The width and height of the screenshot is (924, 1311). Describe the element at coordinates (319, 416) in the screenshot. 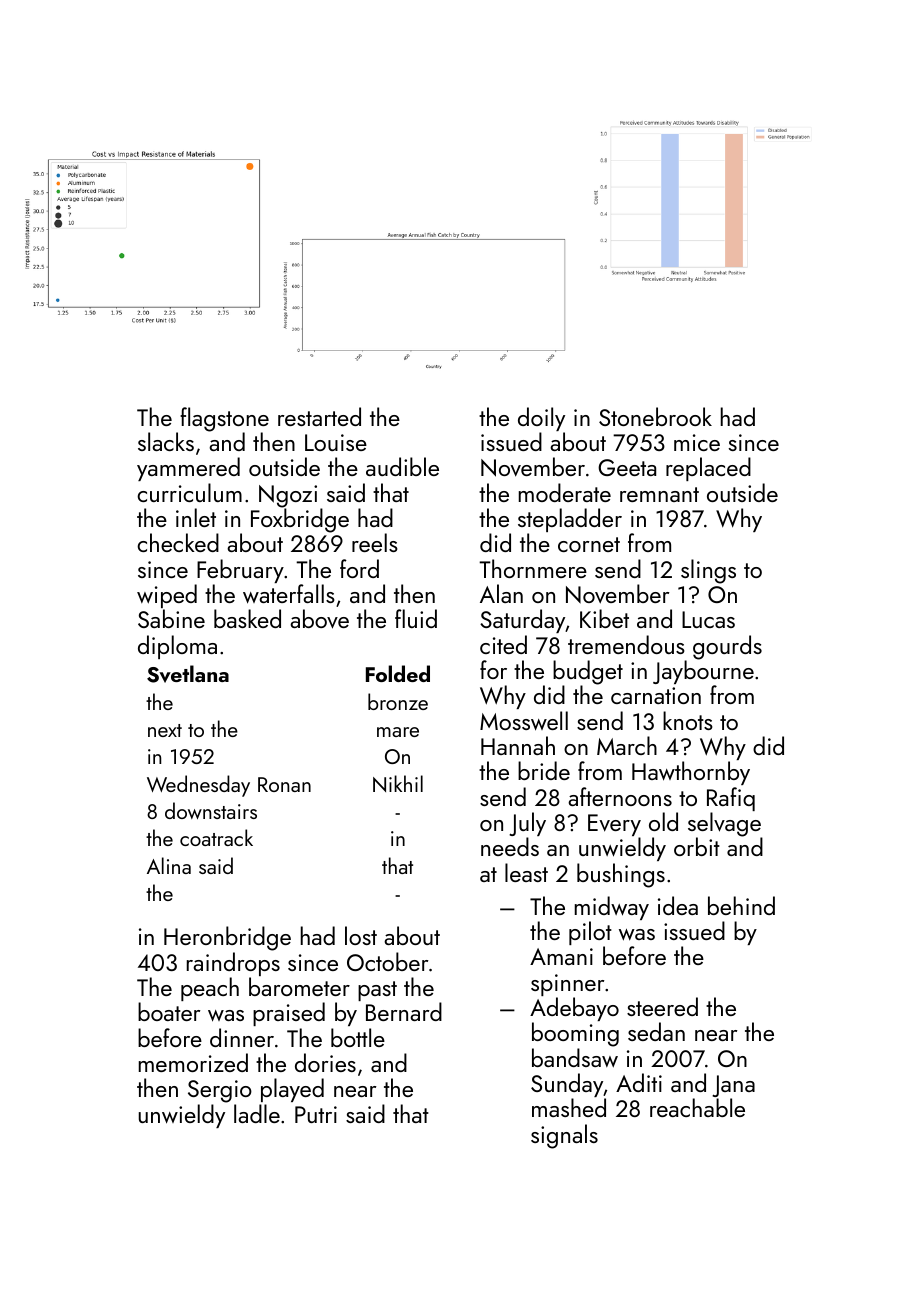

I see `restarted` at that location.
